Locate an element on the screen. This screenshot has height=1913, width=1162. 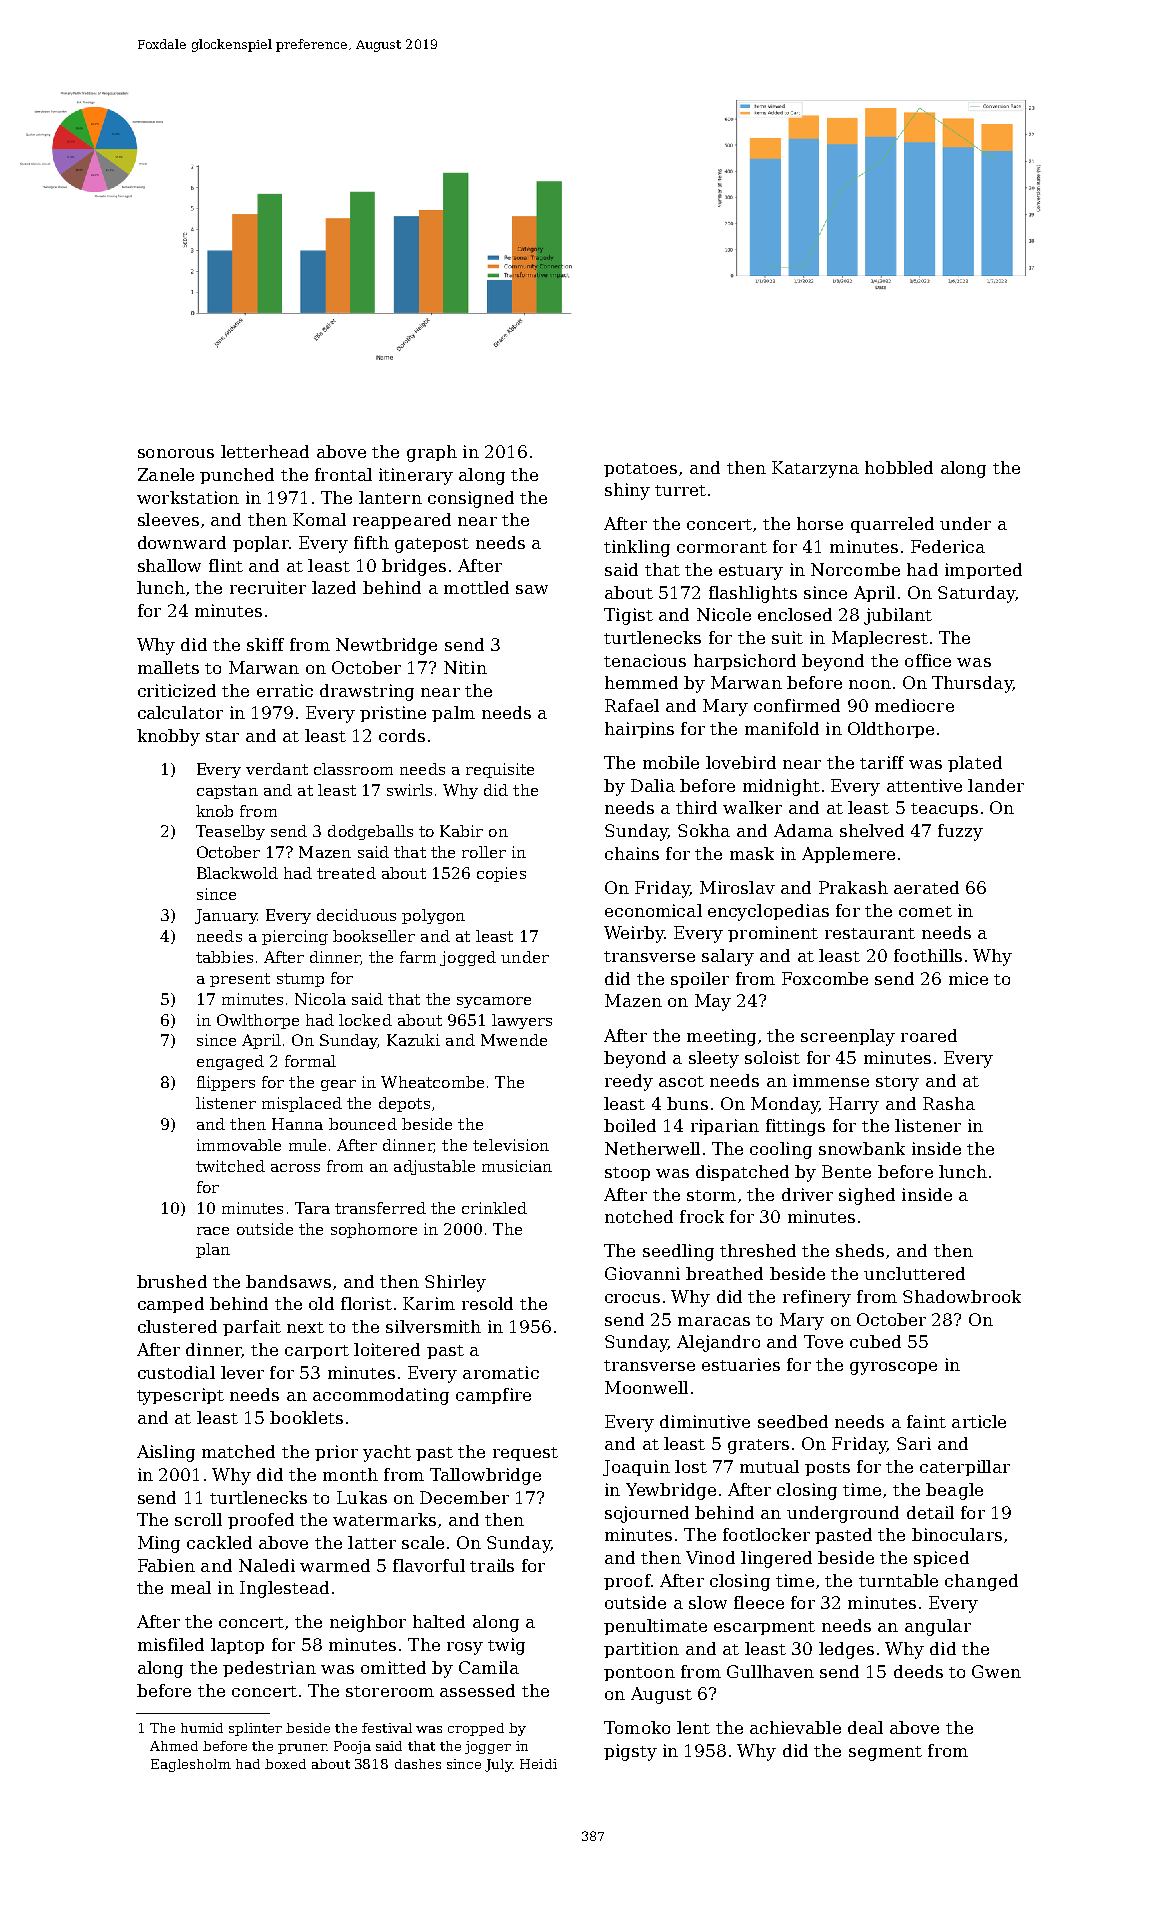
seedbed is located at coordinates (793, 1421).
